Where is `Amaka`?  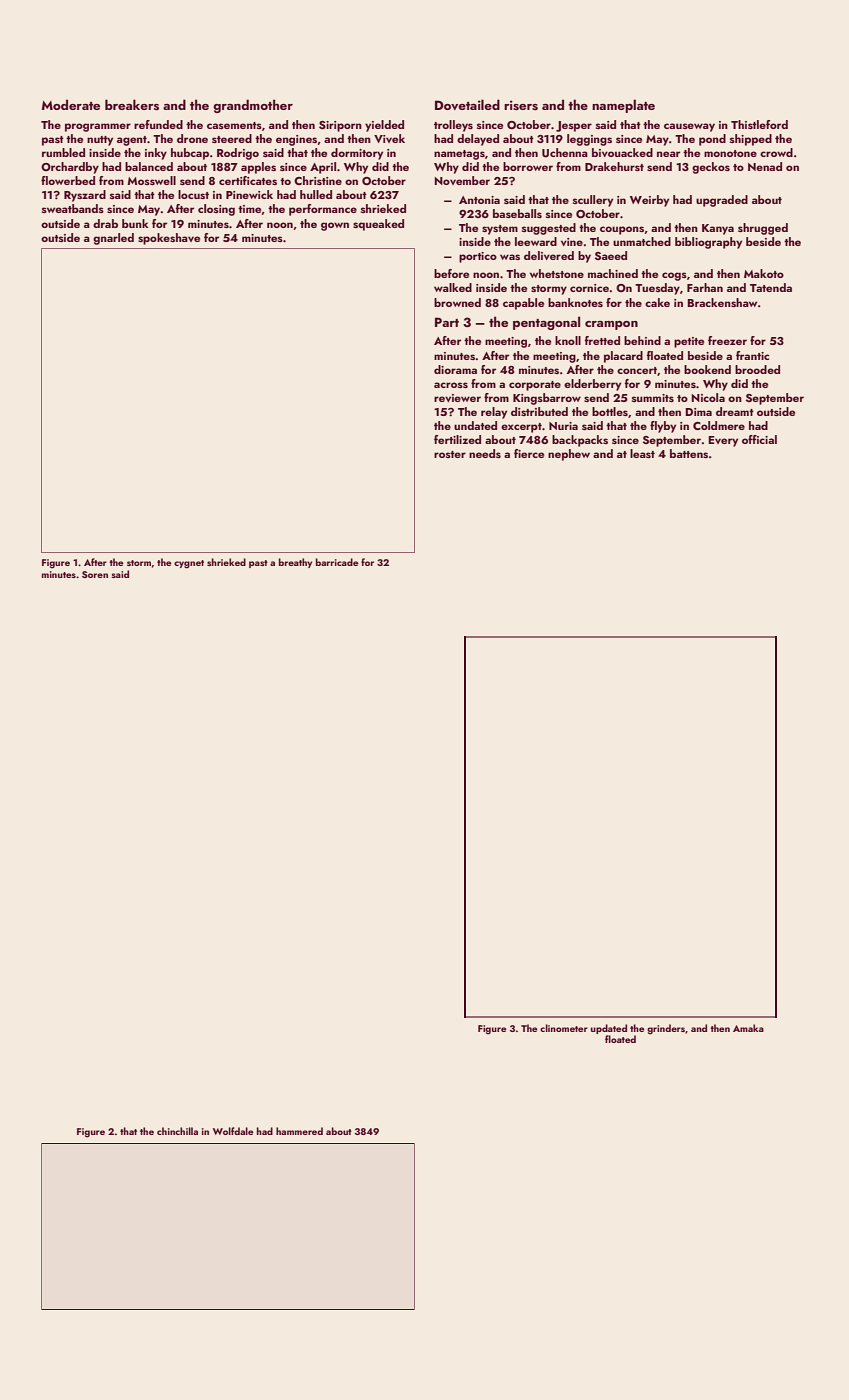
Amaka is located at coordinates (748, 1028).
